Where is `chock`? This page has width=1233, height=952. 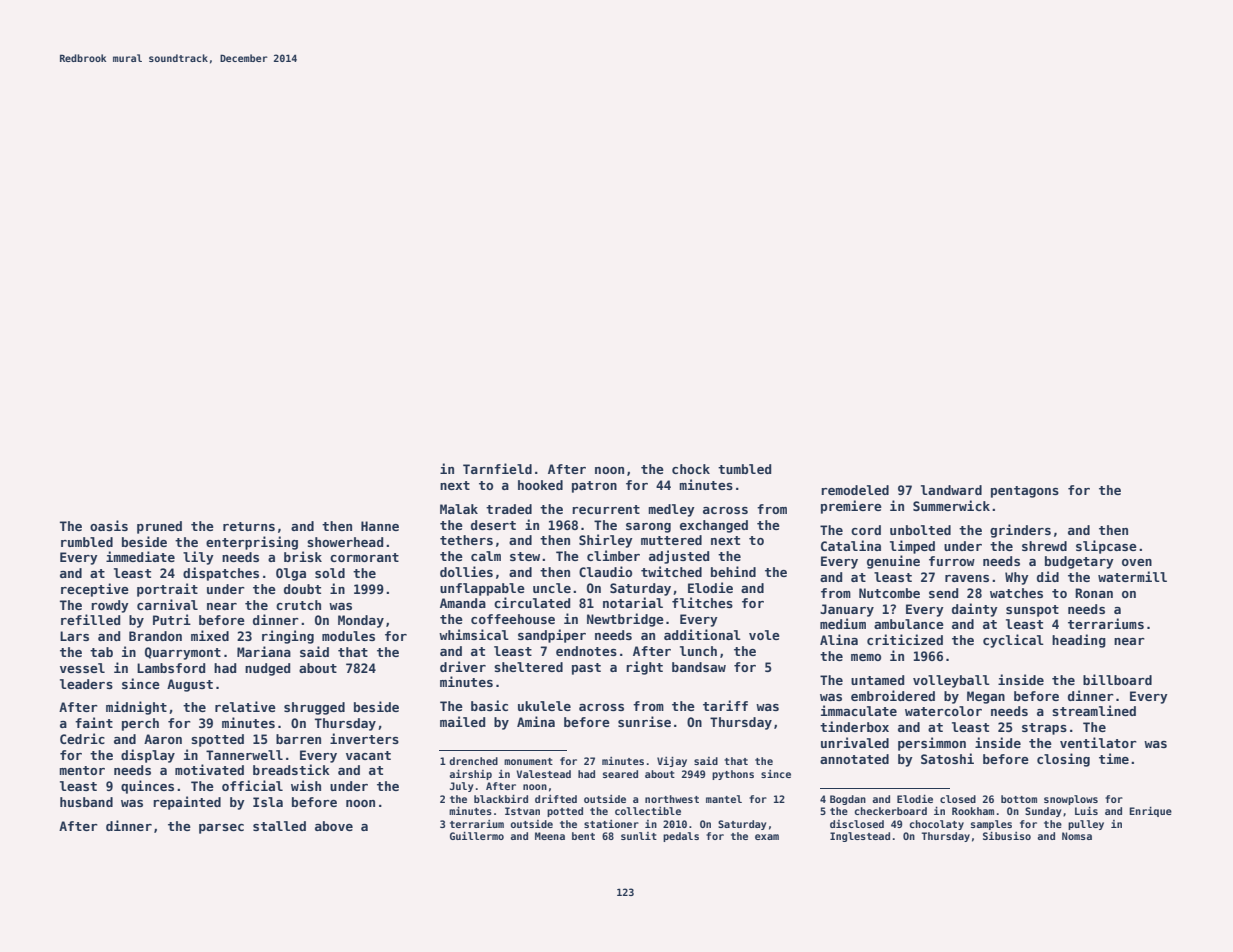
chock is located at coordinates (691, 469).
